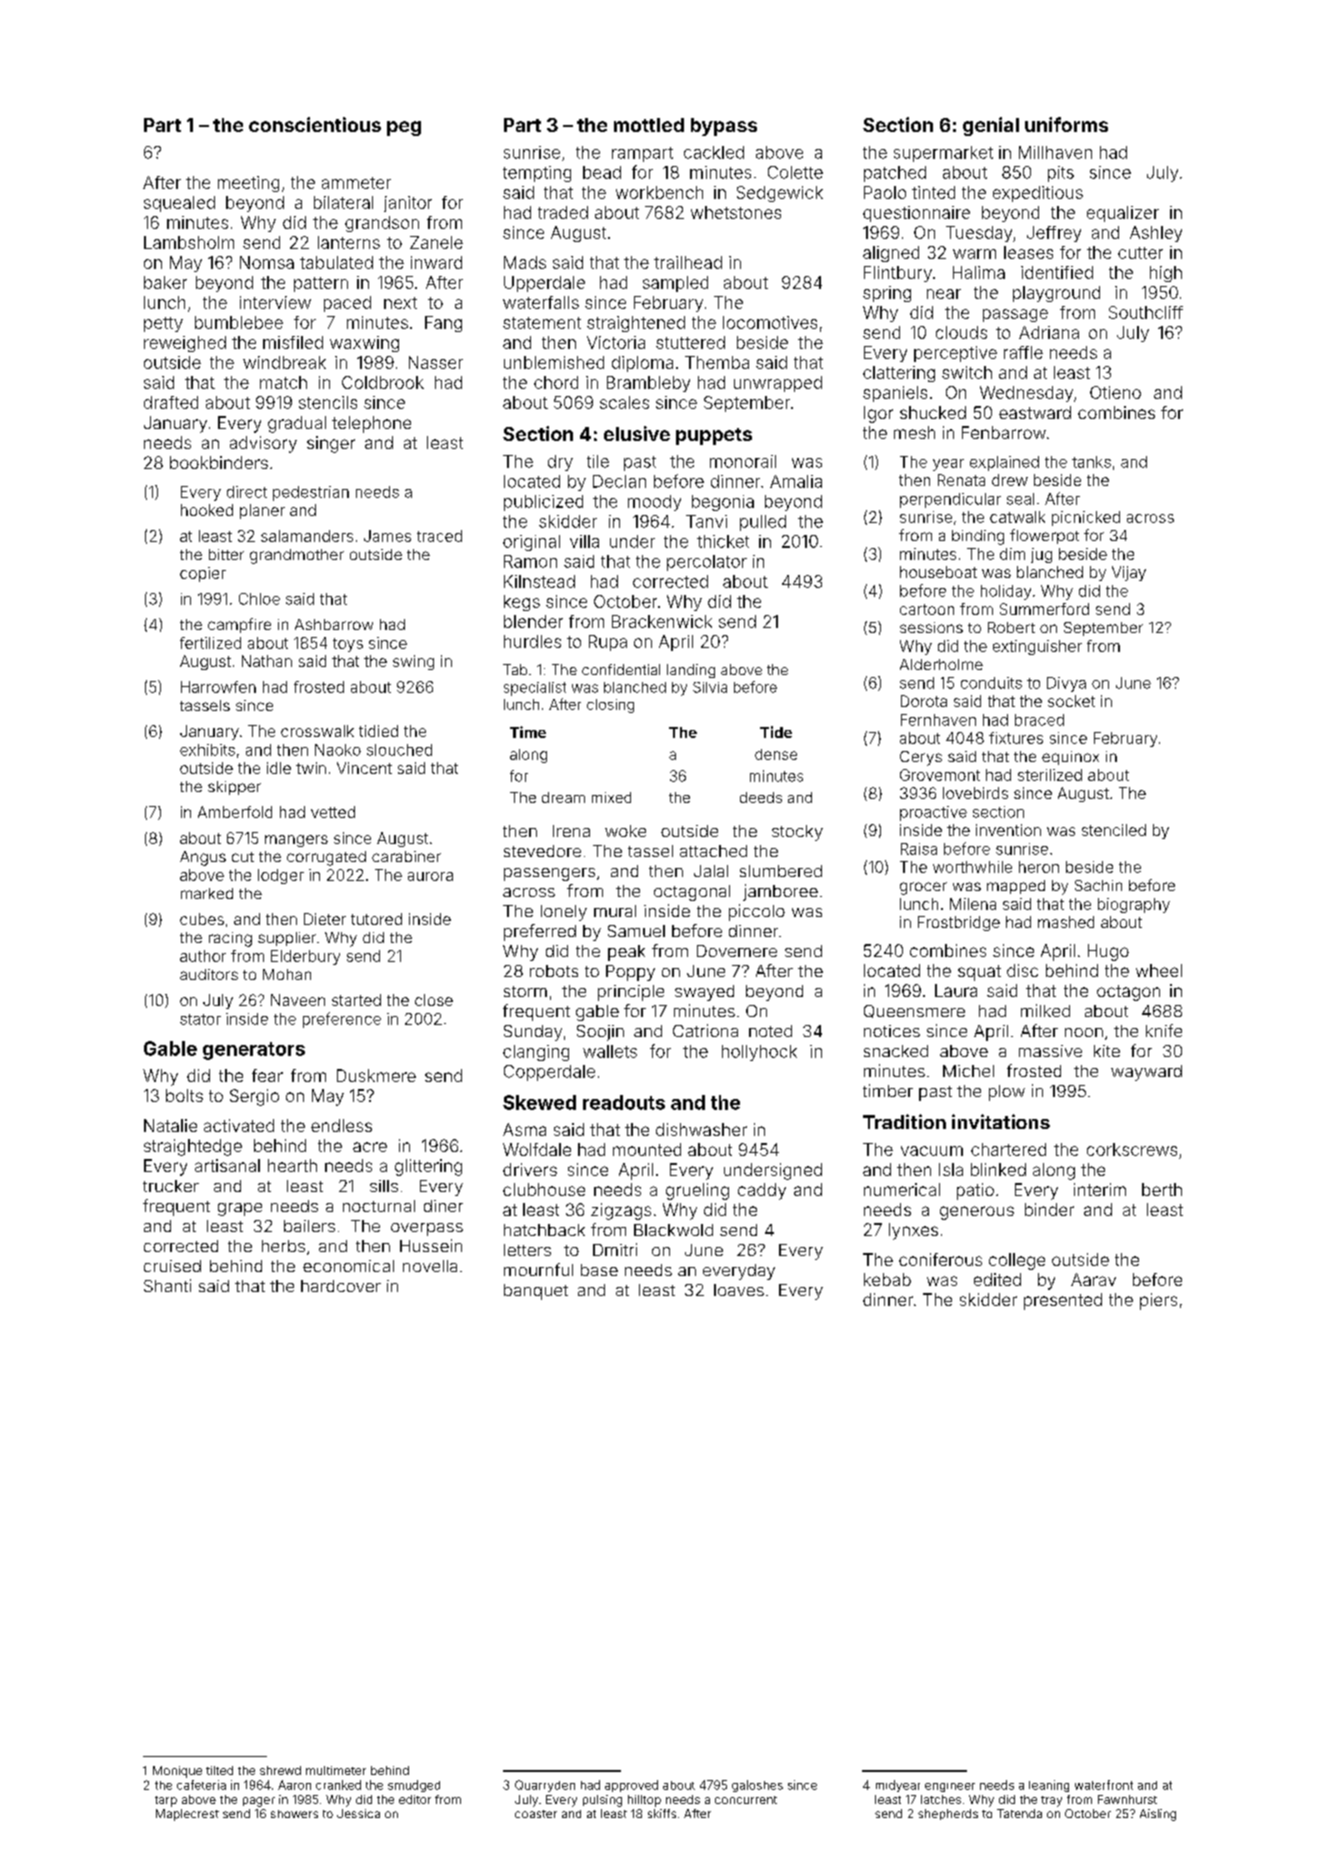  Describe the element at coordinates (167, 1285) in the image. I see `Shanti` at that location.
